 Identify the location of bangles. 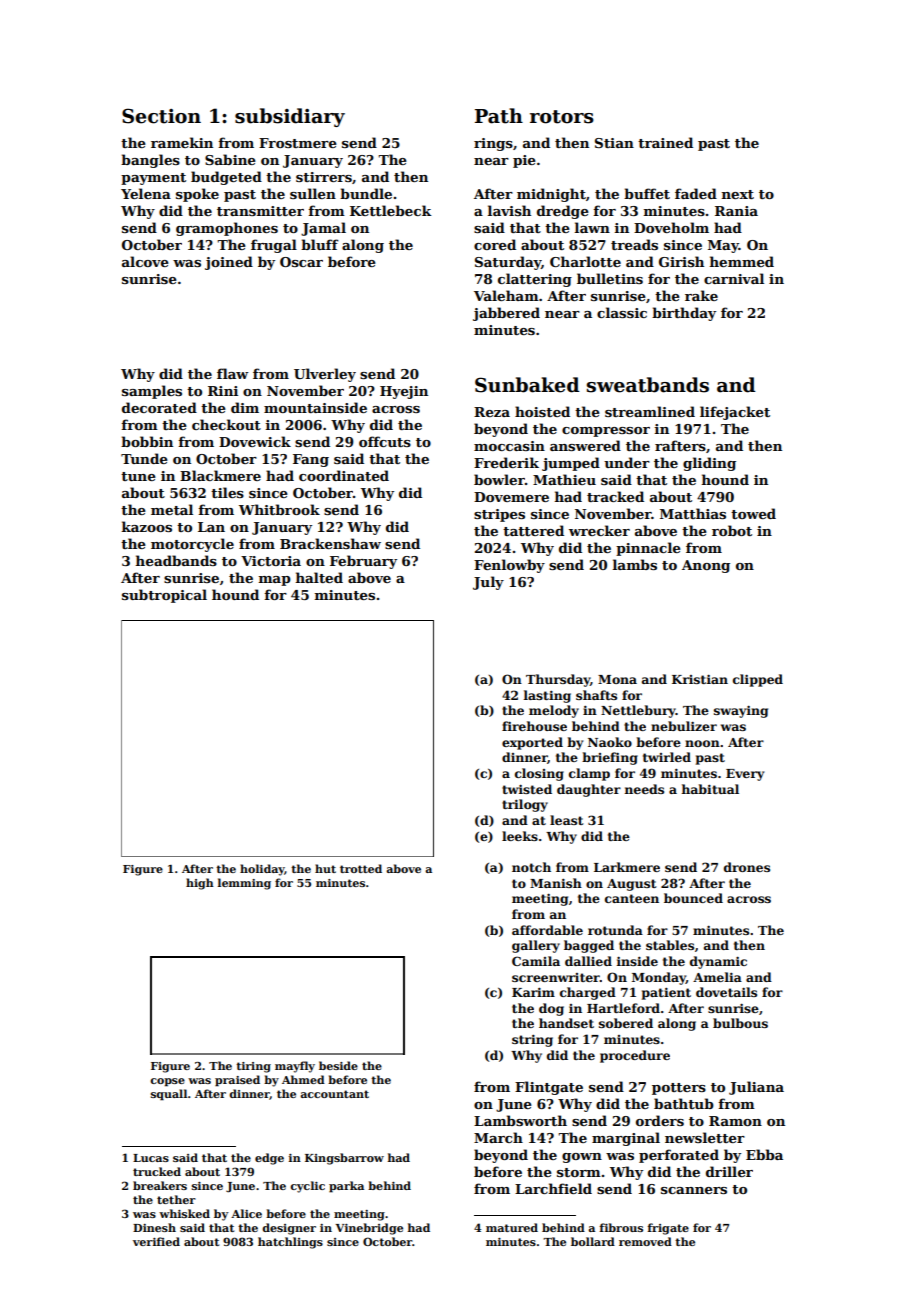
(150, 161).
